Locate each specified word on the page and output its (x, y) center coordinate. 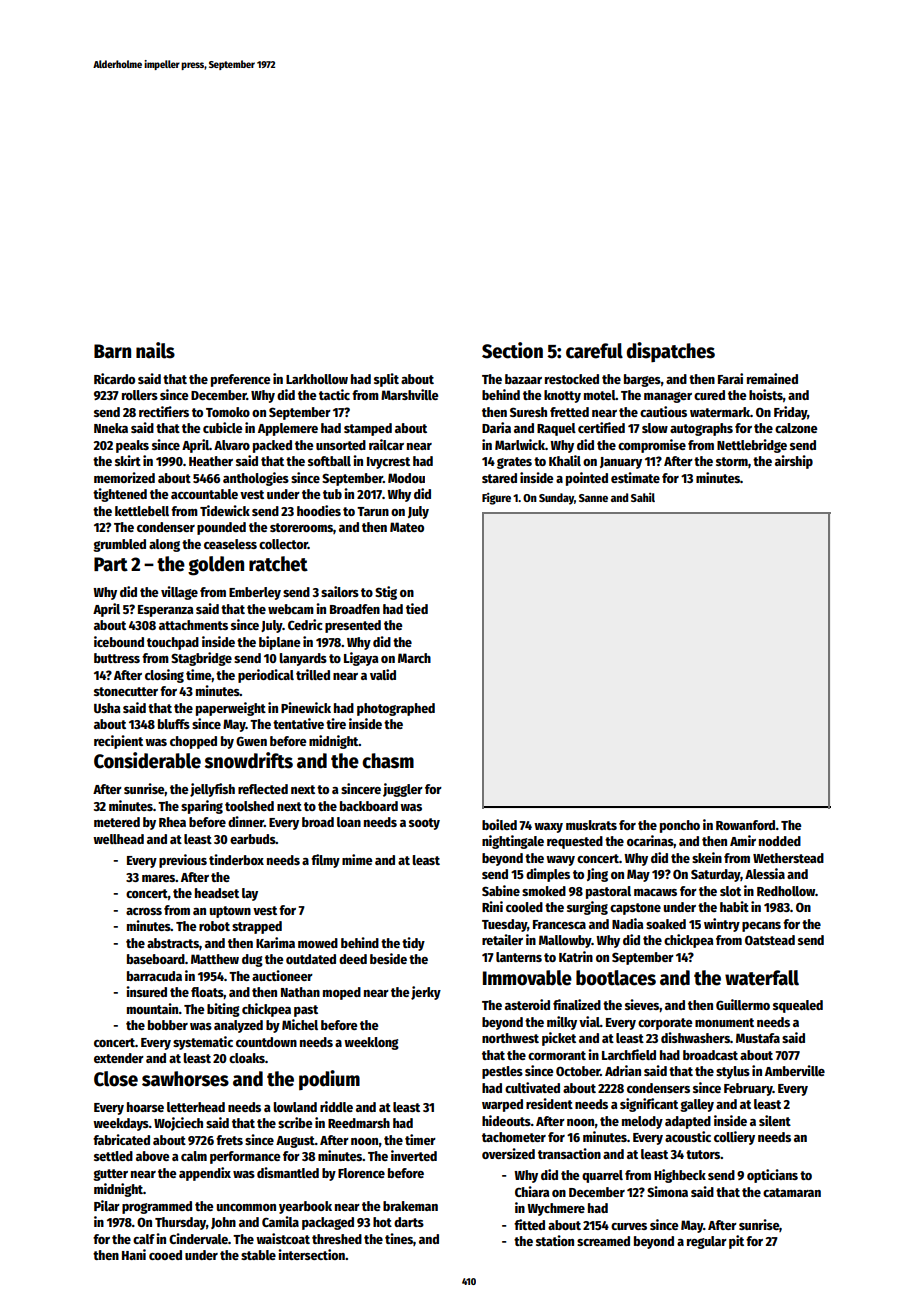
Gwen (251, 741)
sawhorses (185, 1079)
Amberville (795, 1070)
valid (383, 674)
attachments (193, 625)
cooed (165, 1255)
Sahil (643, 497)
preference (241, 380)
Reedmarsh (359, 1123)
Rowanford (745, 825)
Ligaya (361, 659)
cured (709, 395)
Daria (496, 427)
